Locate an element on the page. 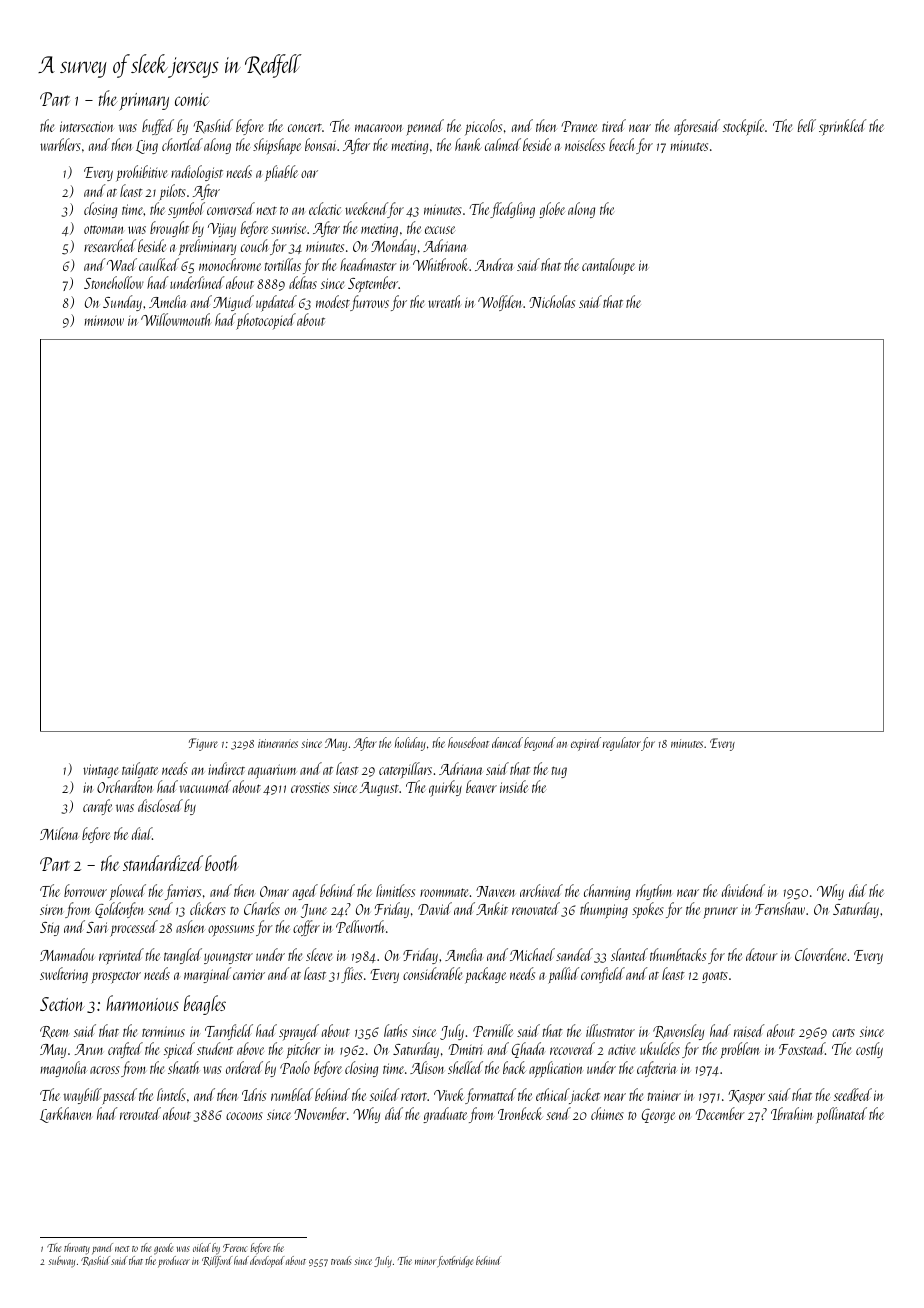 This image has width=924, height=1308. December is located at coordinates (720, 1113).
